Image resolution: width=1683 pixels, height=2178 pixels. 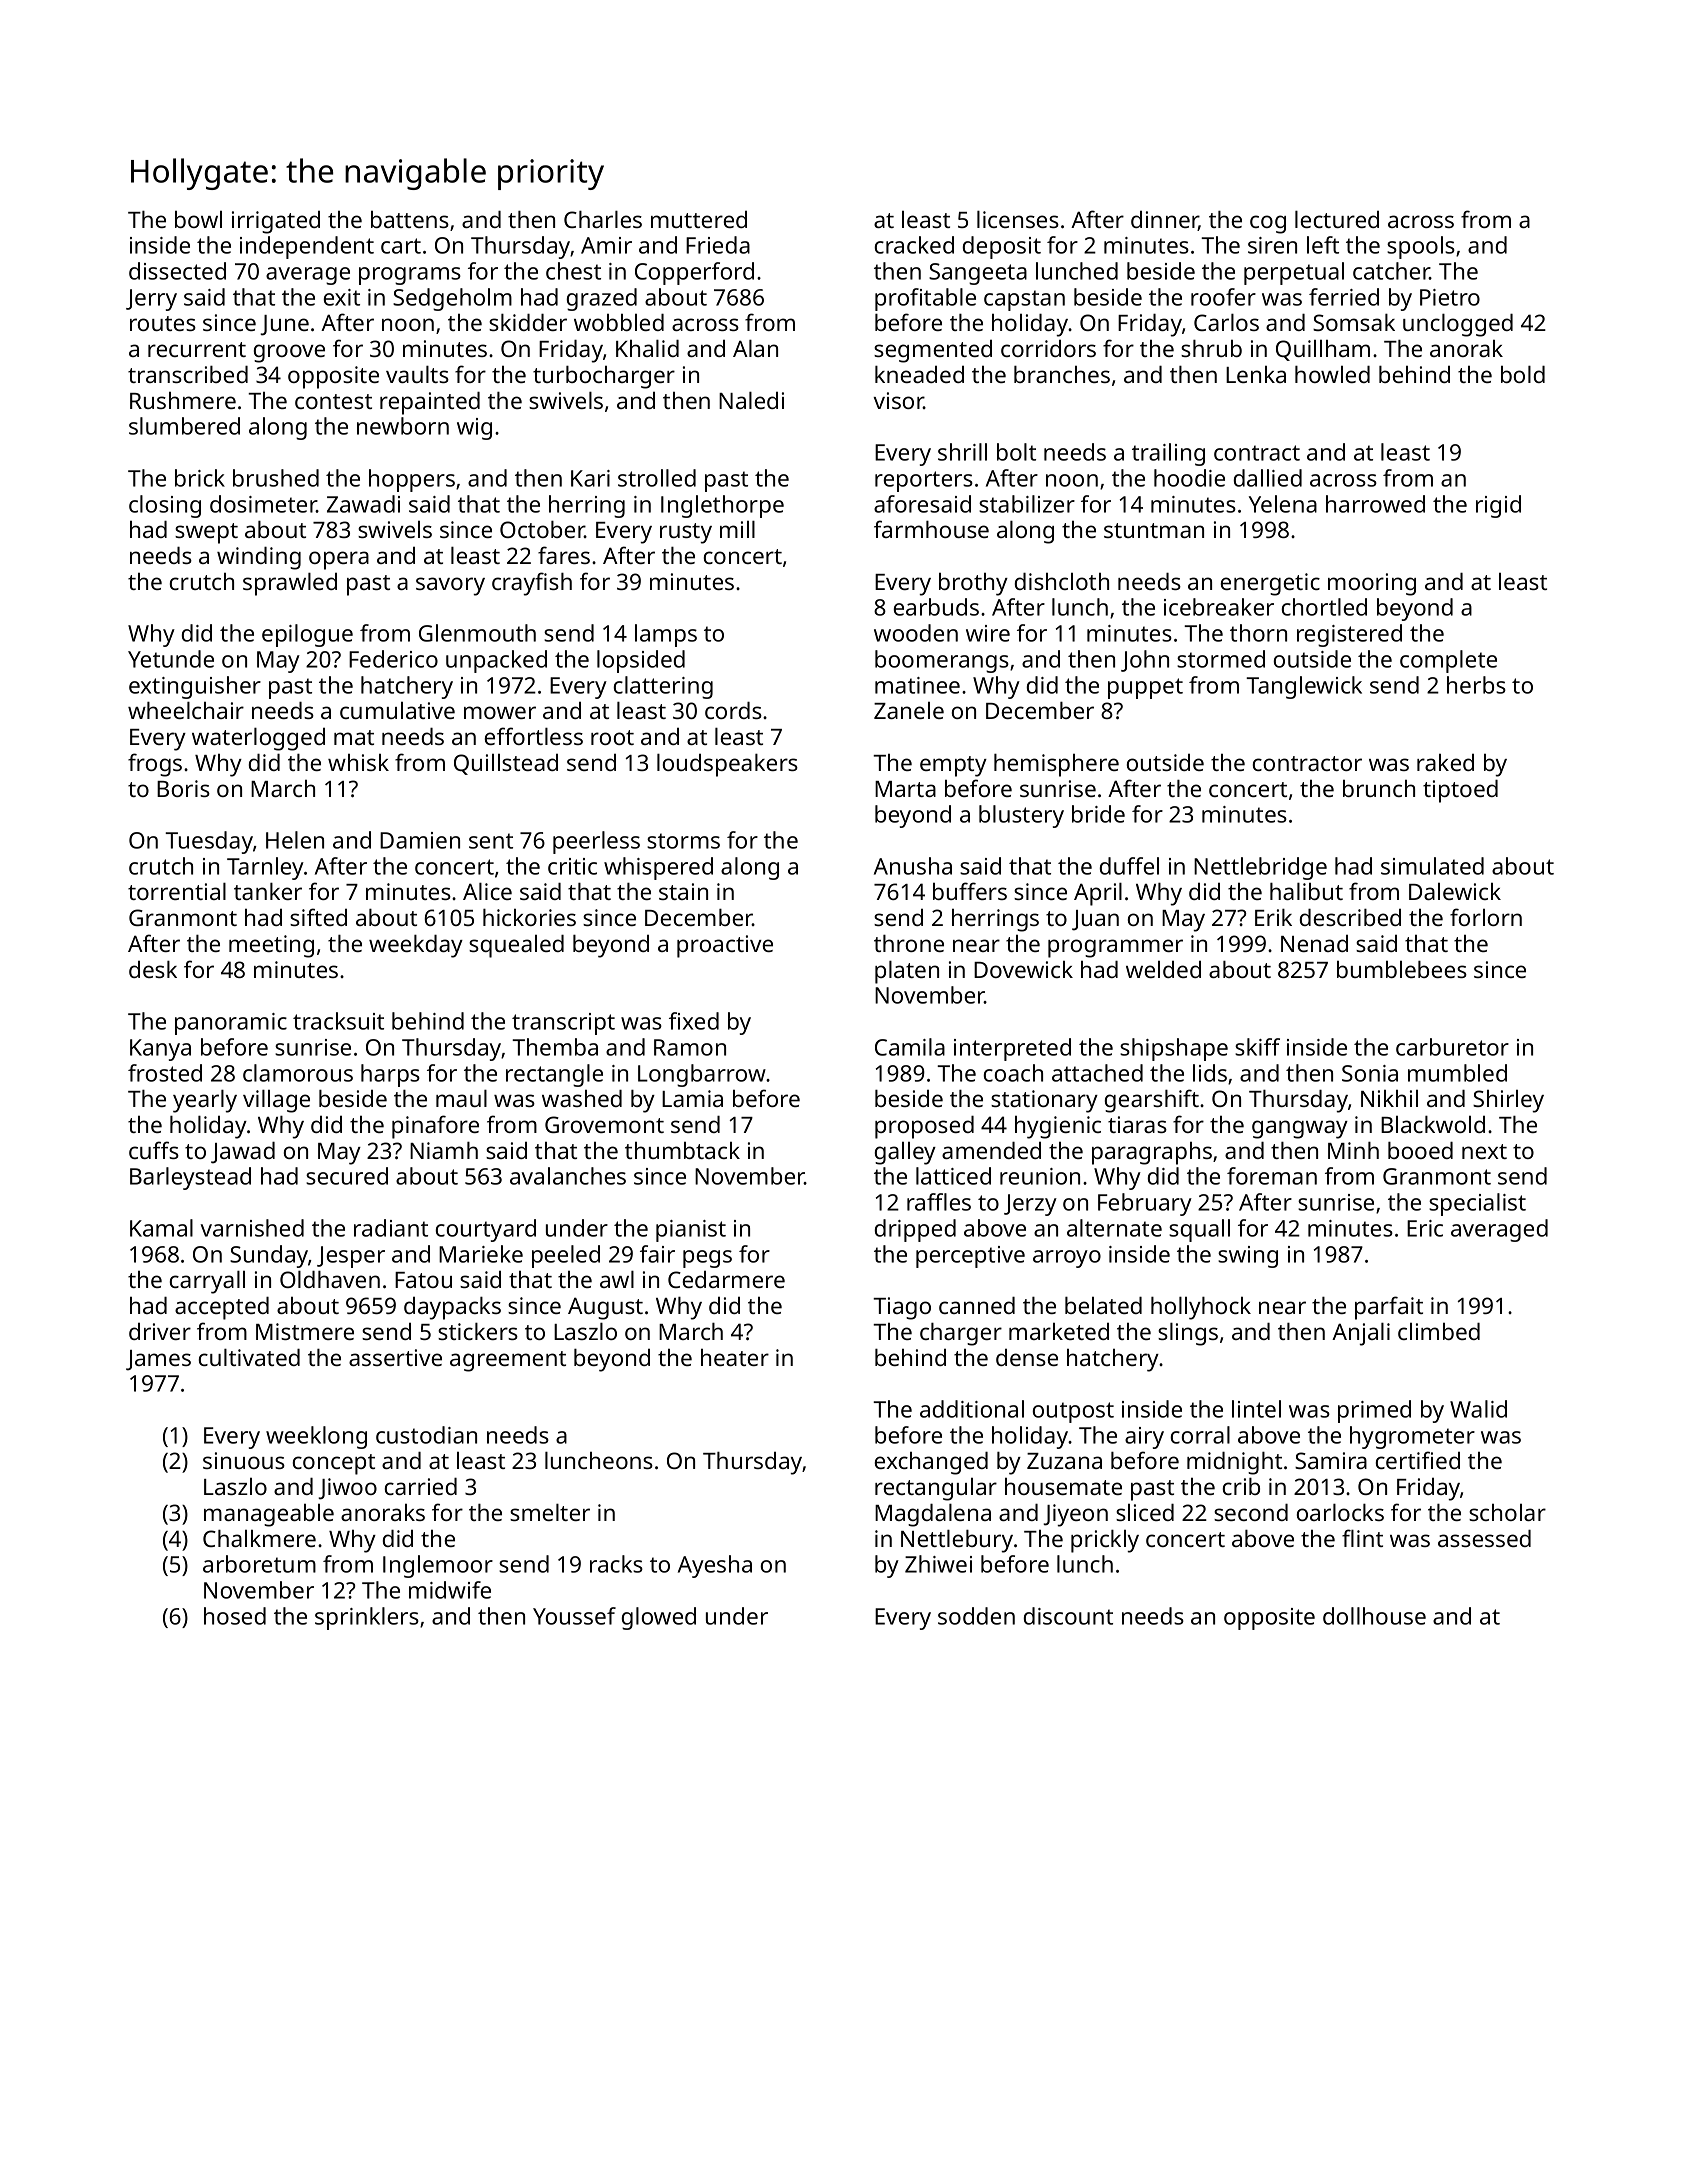 What do you see at coordinates (410, 219) in the page?
I see `battens` at bounding box center [410, 219].
